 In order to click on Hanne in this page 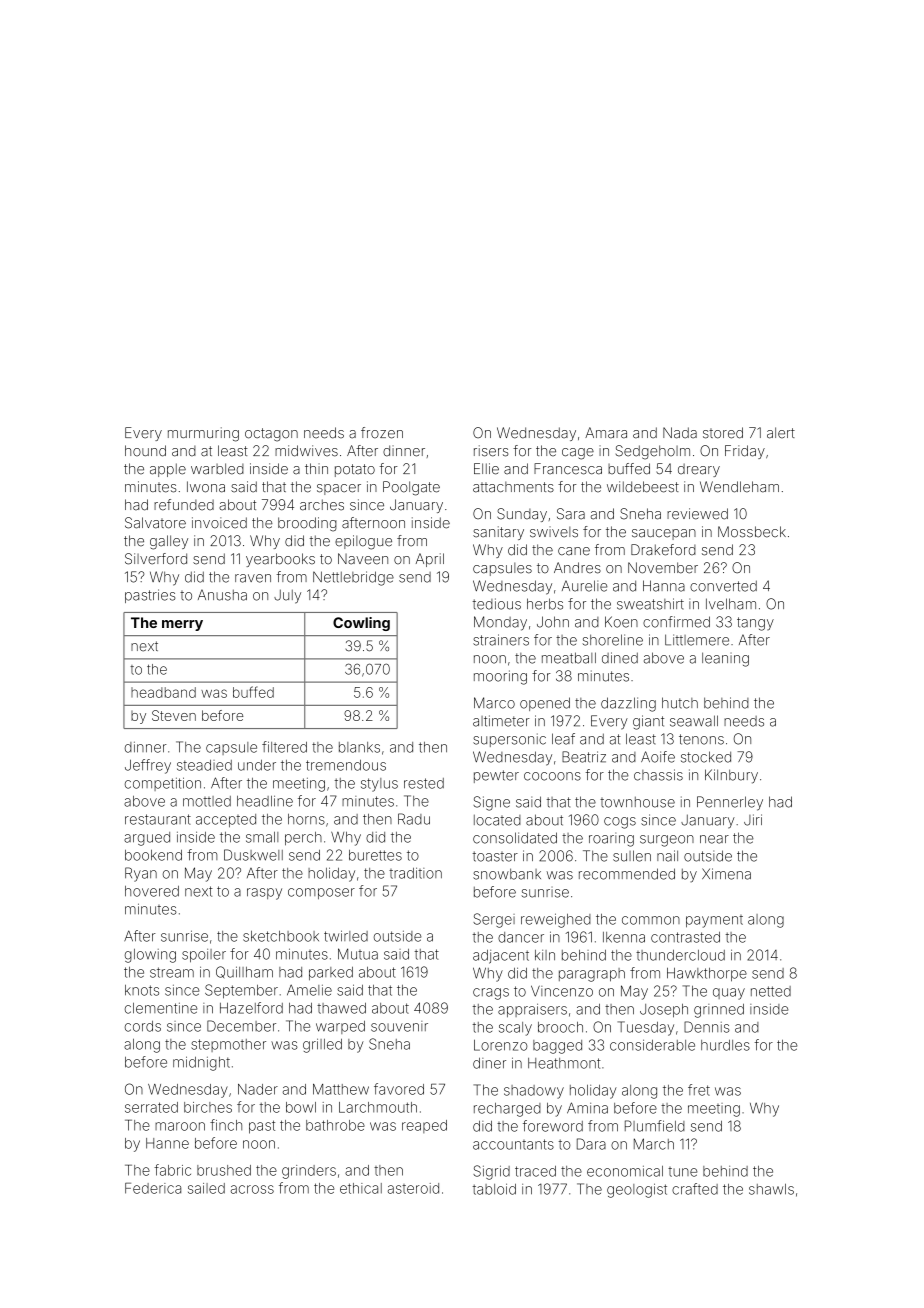, I will do `click(167, 1143)`.
